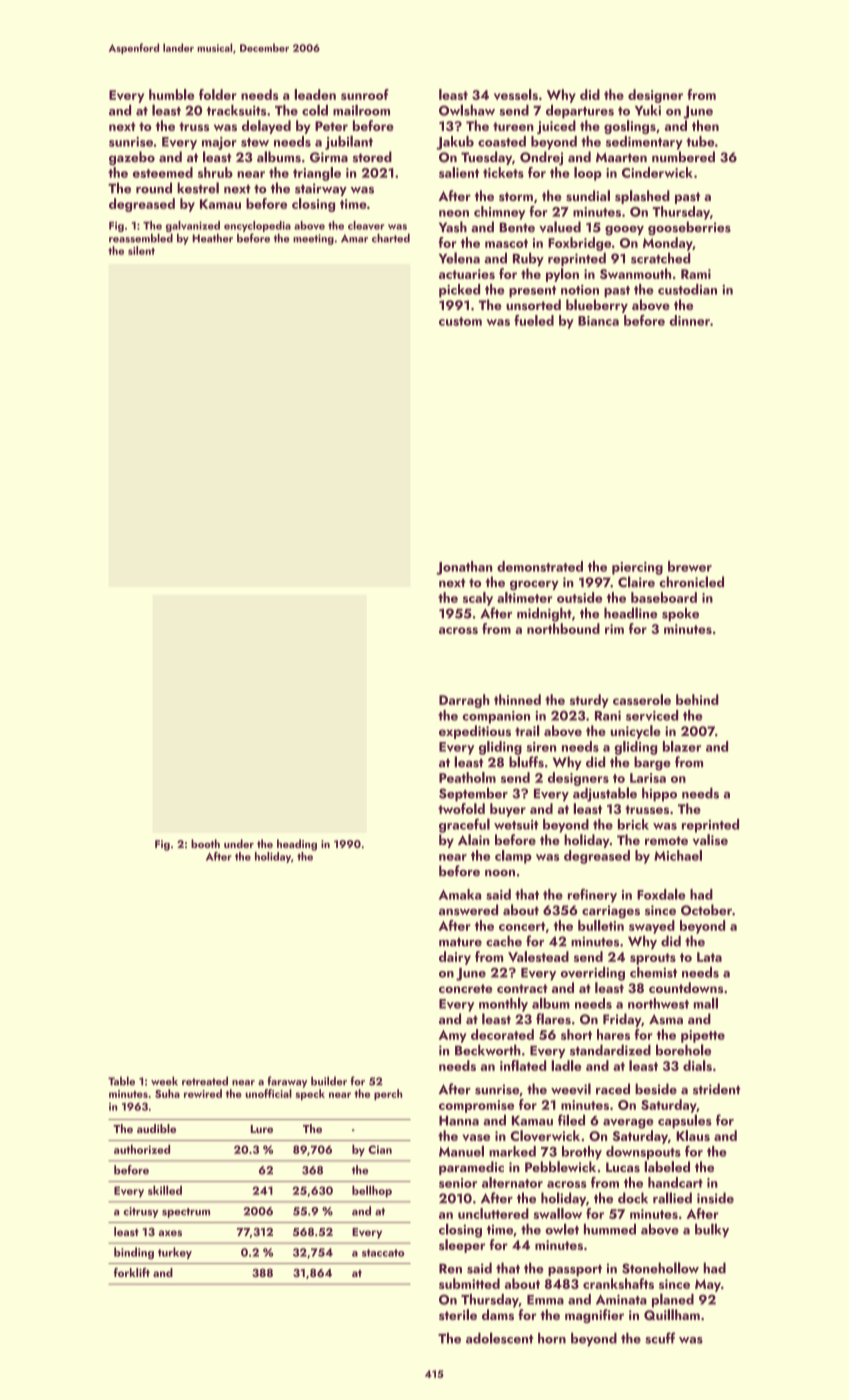  What do you see at coordinates (239, 843) in the page?
I see `under` at bounding box center [239, 843].
